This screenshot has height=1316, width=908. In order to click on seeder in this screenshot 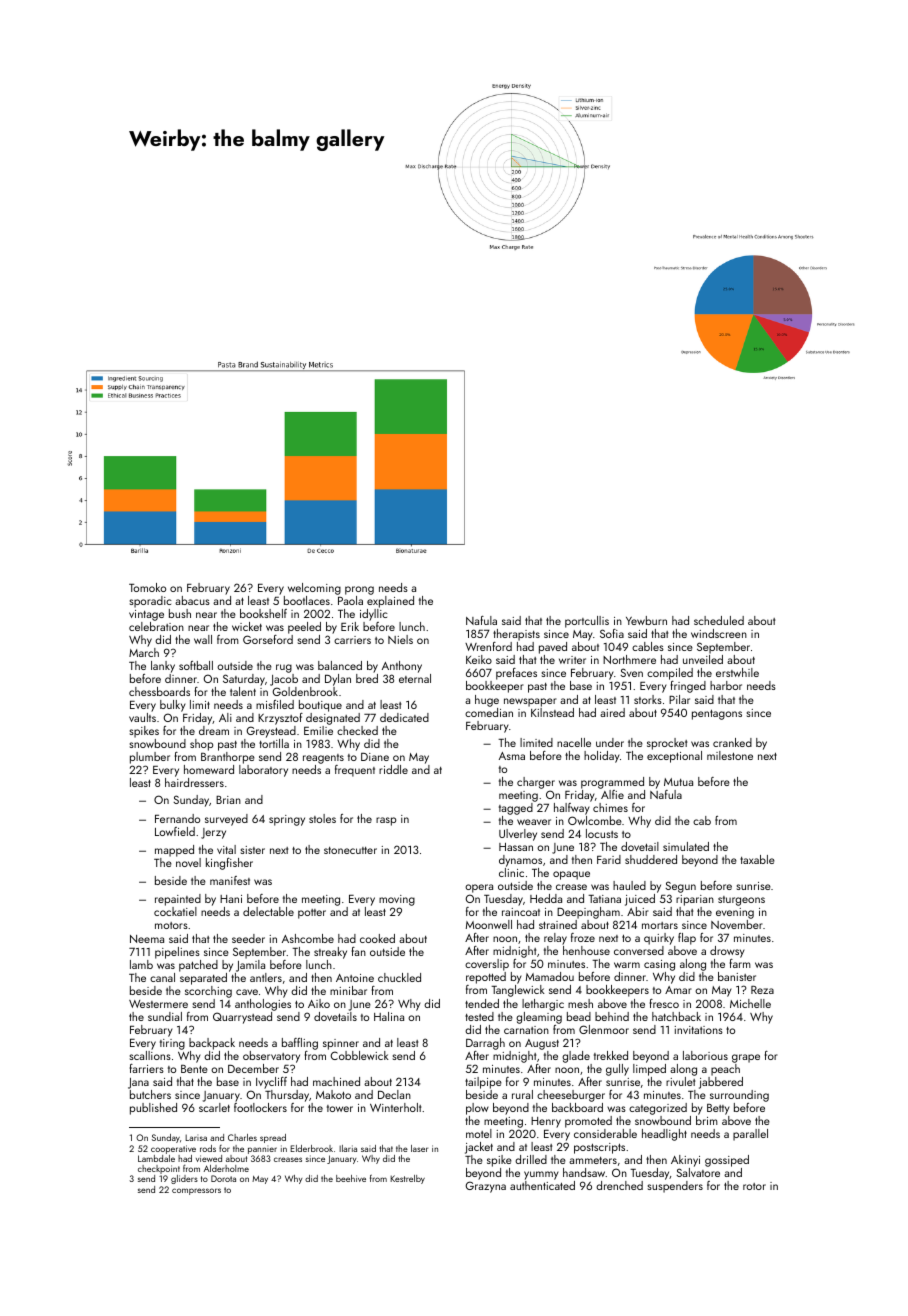, I will do `click(248, 938)`.
